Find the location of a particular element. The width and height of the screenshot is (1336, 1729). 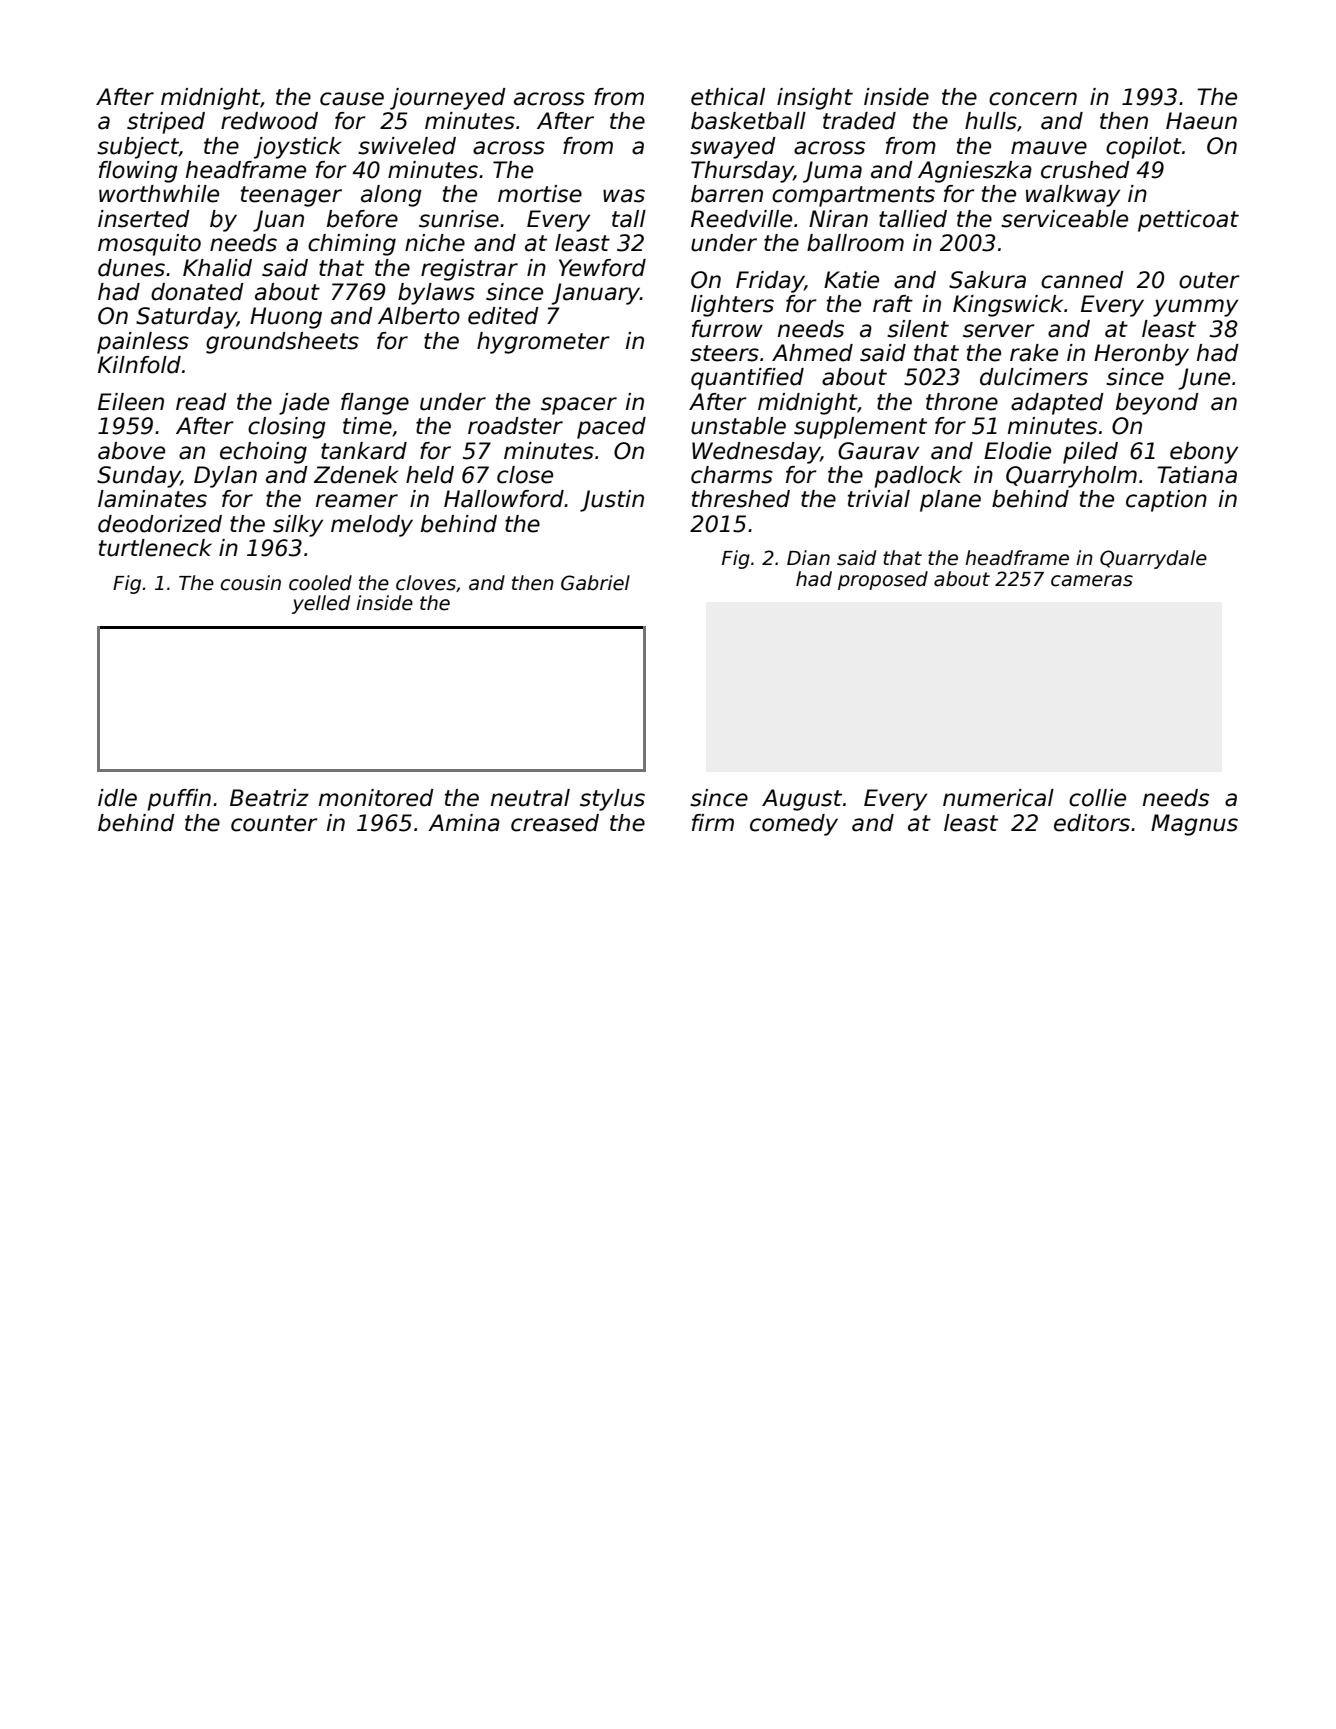

journeyed is located at coordinates (448, 99).
